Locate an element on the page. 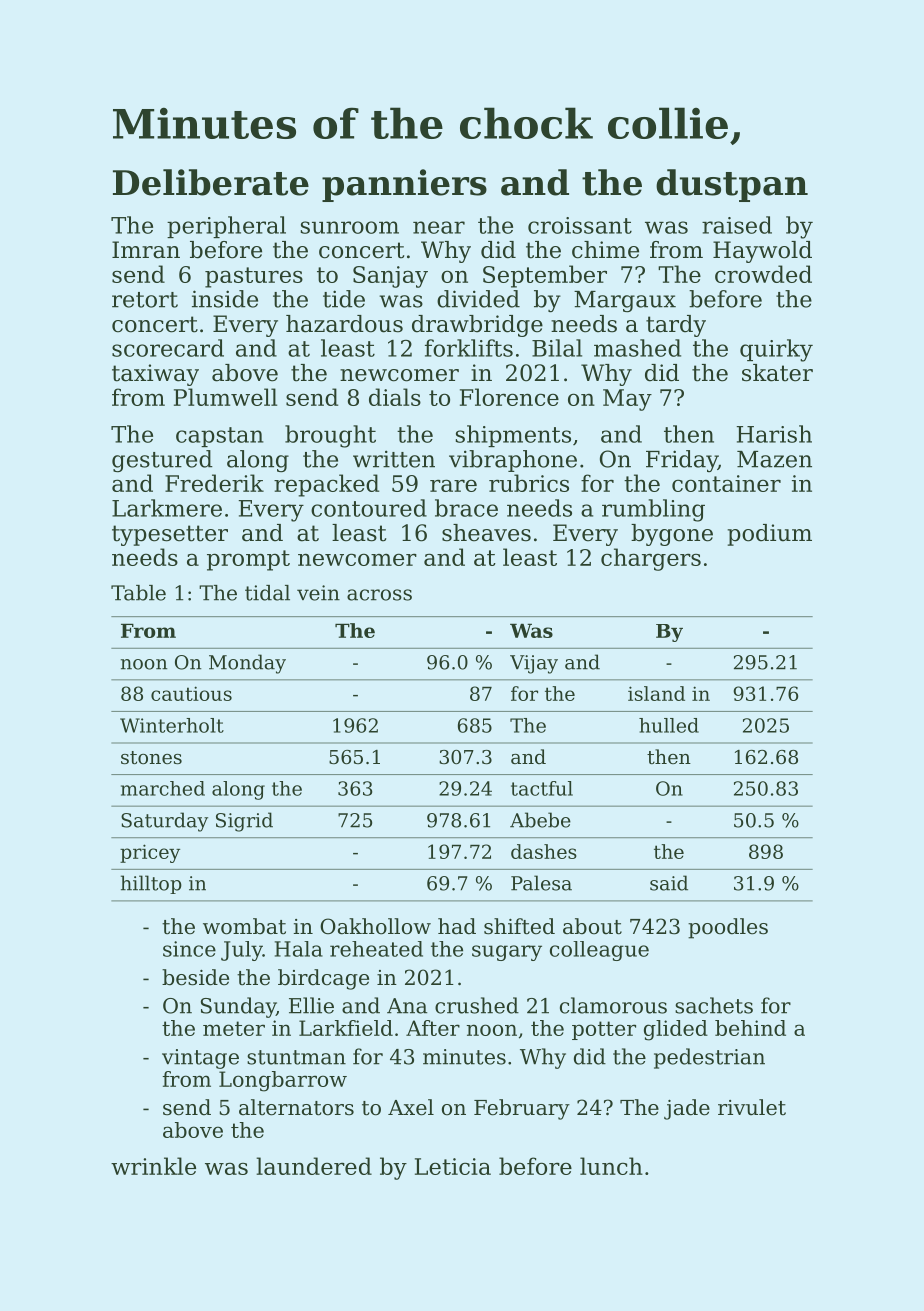  sheaves is located at coordinates (486, 533).
